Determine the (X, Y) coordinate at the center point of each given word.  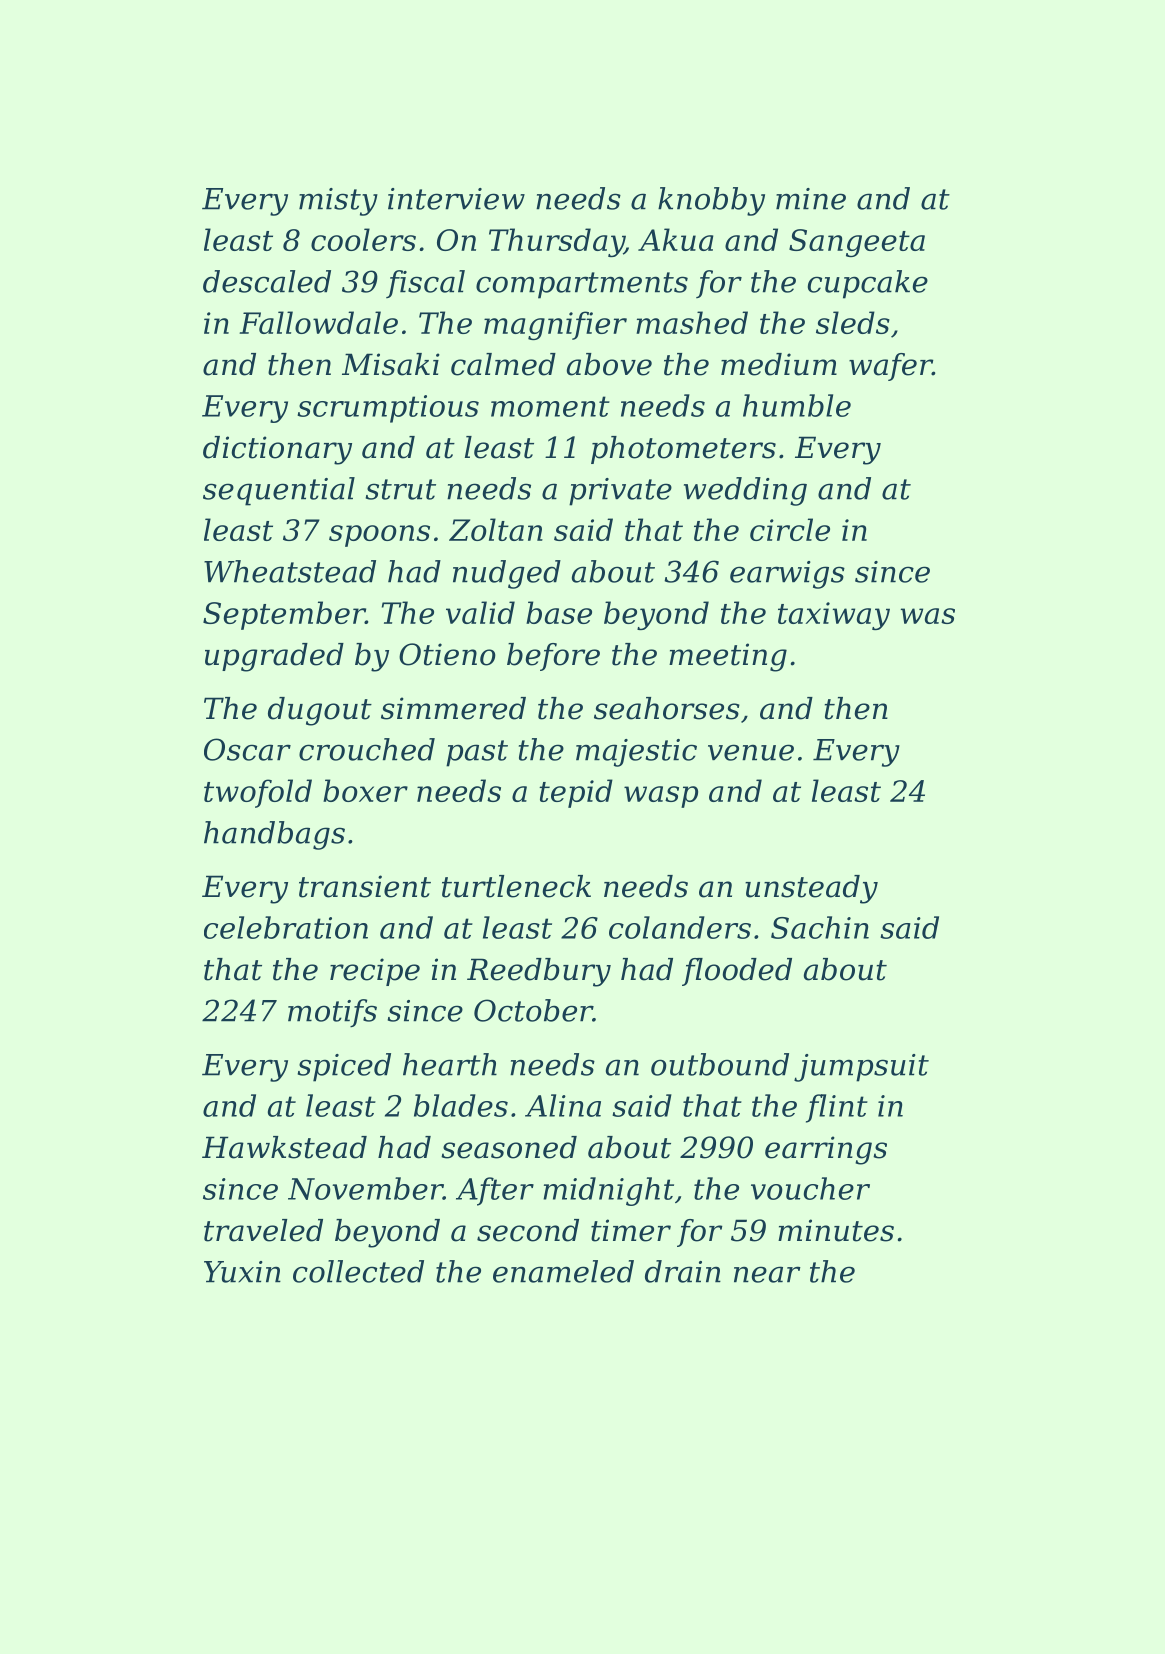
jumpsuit (861, 1068)
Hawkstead (284, 1147)
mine (811, 199)
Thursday (556, 242)
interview (456, 199)
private (620, 492)
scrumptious (388, 409)
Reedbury (539, 972)
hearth (450, 1064)
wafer (891, 367)
